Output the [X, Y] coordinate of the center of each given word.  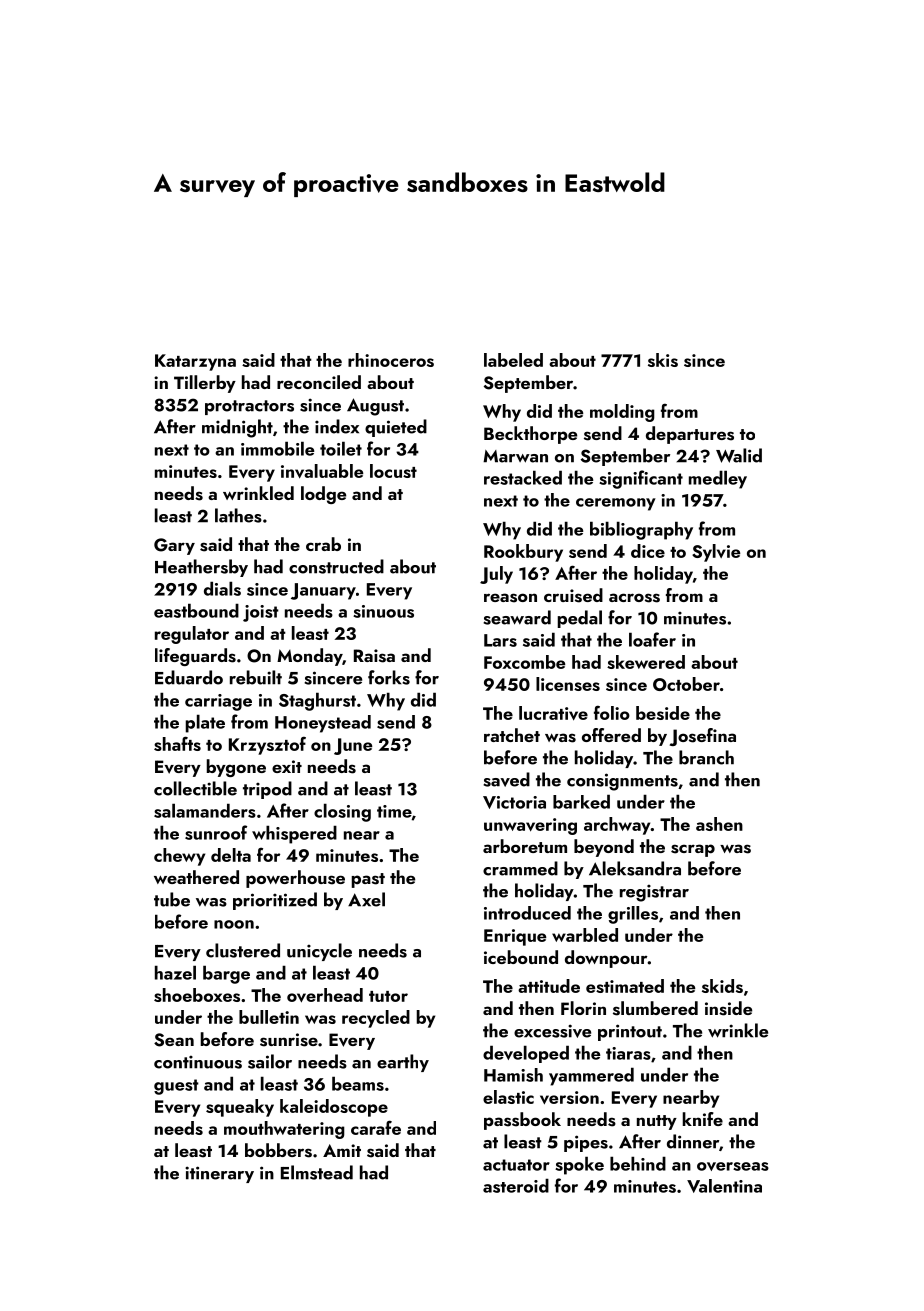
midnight [237, 428]
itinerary [219, 1174]
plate [205, 723]
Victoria [514, 802]
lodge [323, 495]
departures [690, 435]
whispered [294, 834]
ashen [719, 824]
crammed [520, 868]
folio [612, 712]
